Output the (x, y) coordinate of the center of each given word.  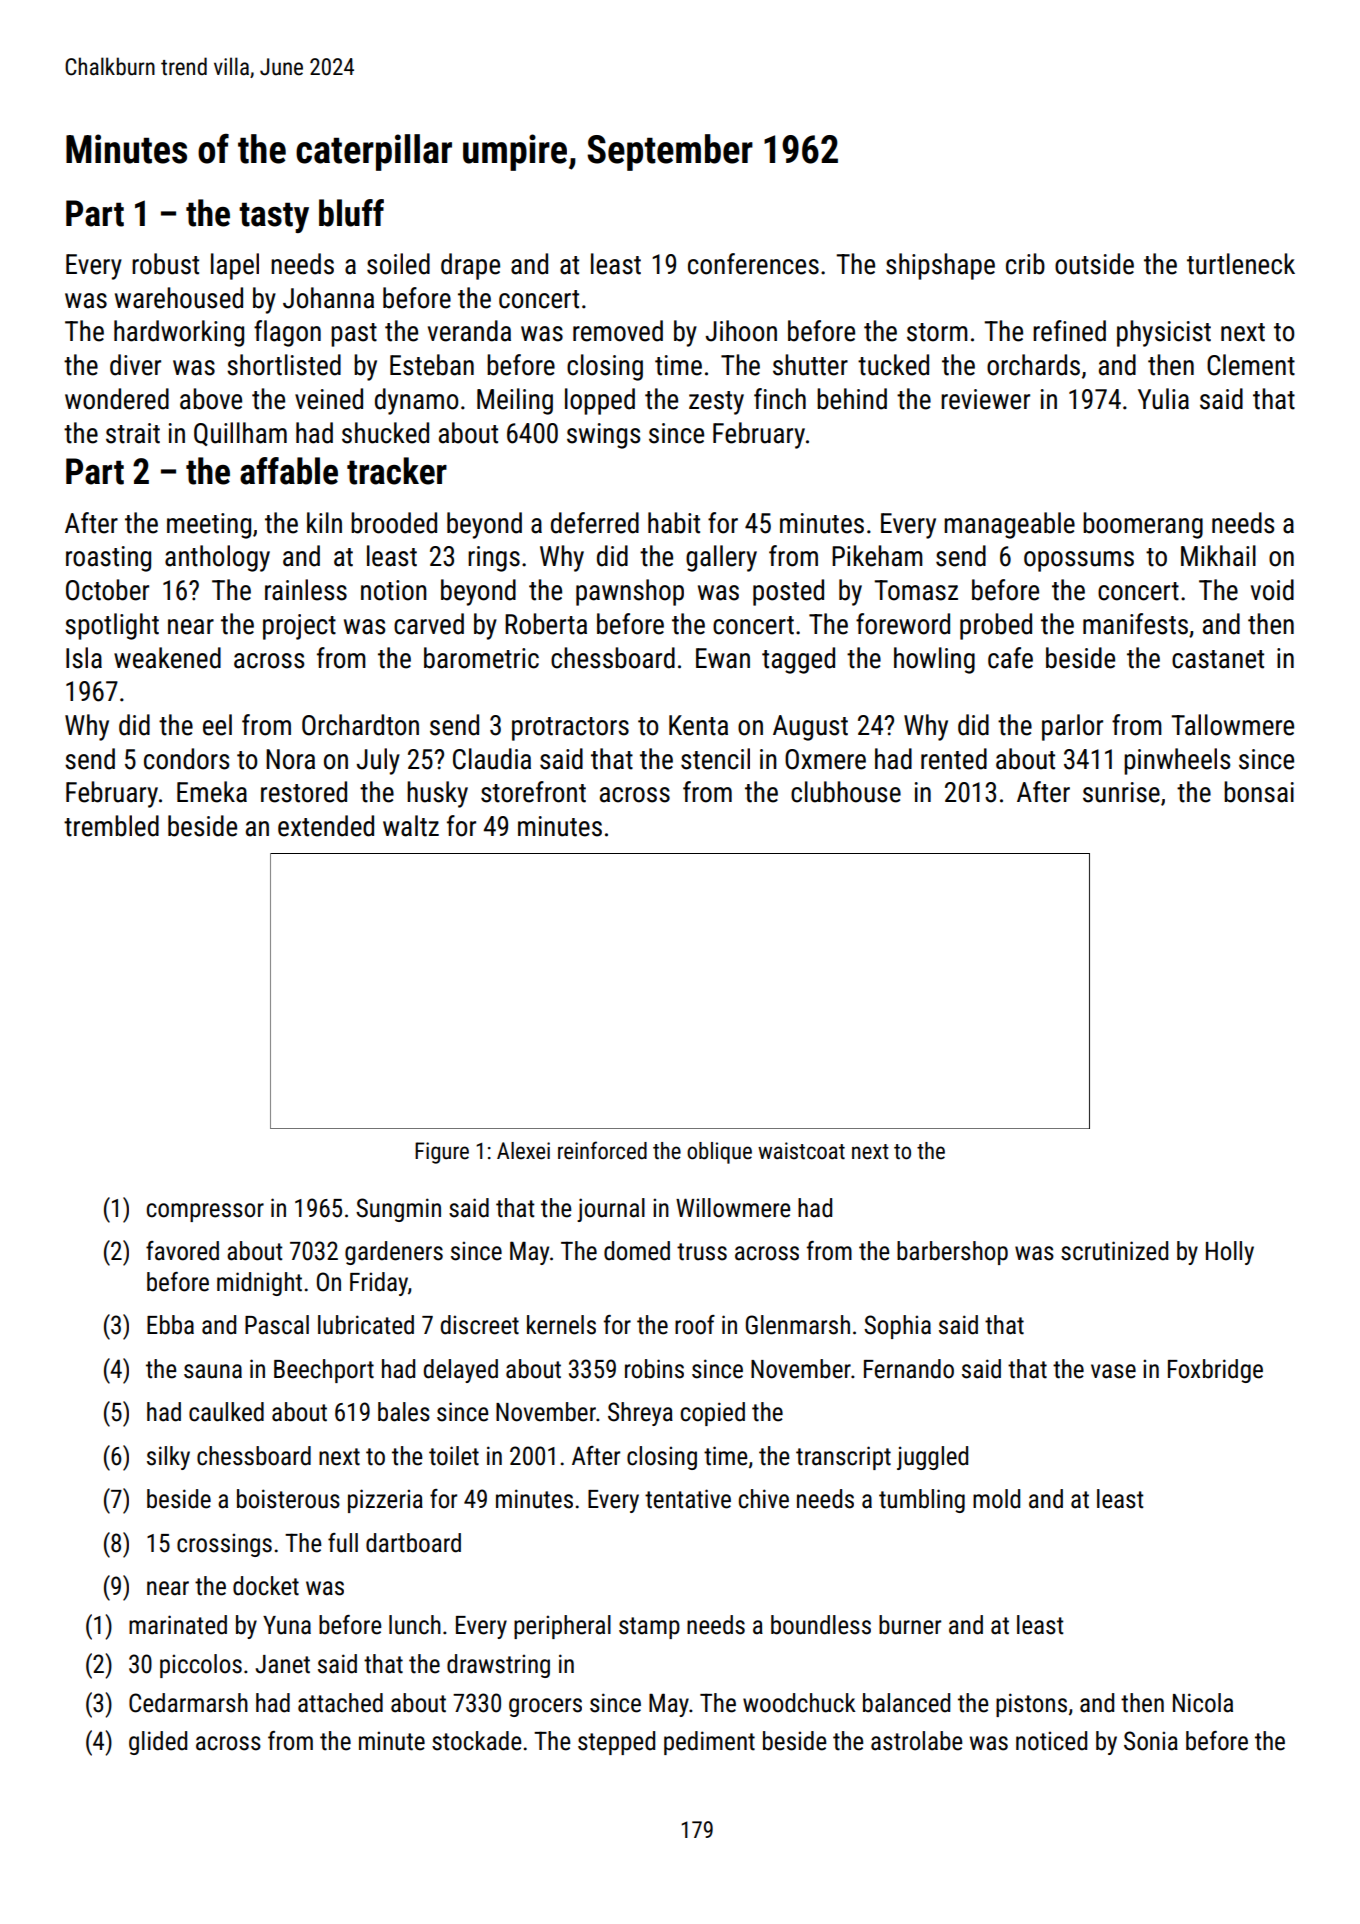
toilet (454, 1456)
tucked (893, 365)
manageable (1009, 525)
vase (1113, 1371)
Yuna (287, 1625)
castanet (1218, 659)
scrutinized (1114, 1251)
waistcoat (801, 1151)
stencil (715, 759)
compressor (205, 1212)
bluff (351, 213)
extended (326, 826)
